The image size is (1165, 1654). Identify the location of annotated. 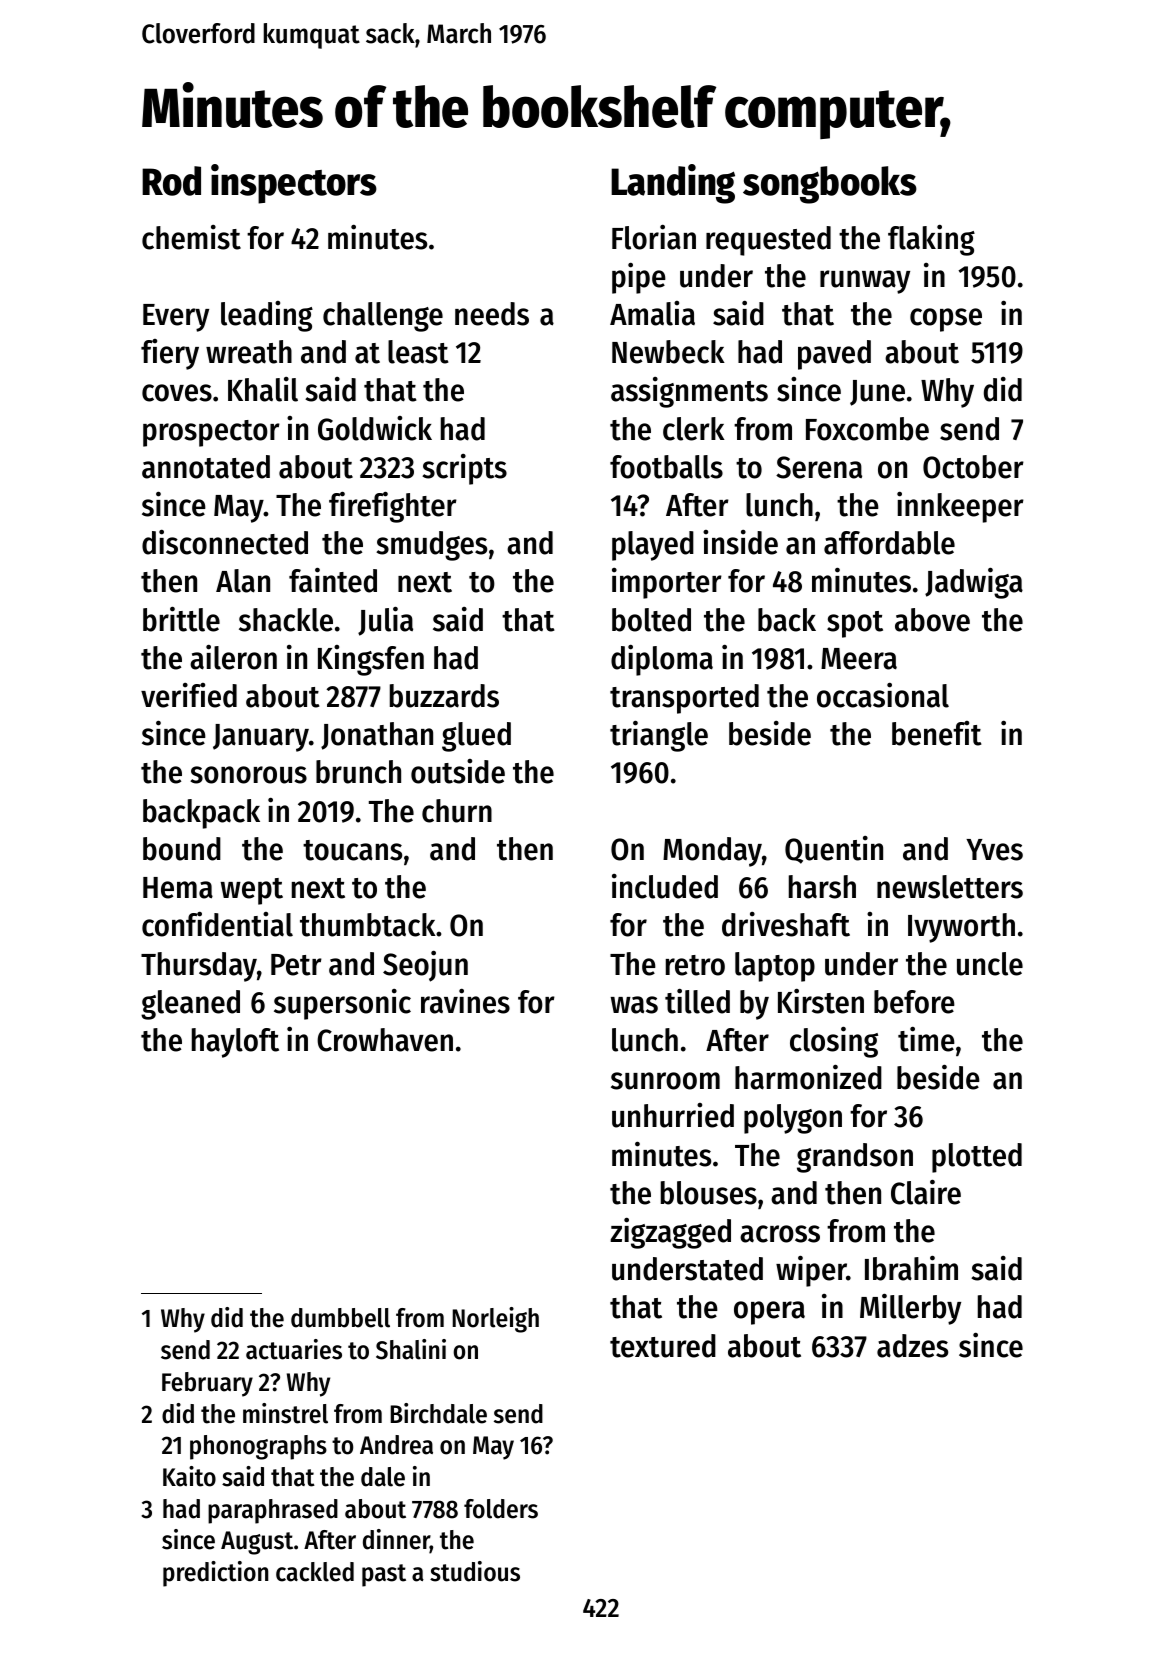
(206, 467).
